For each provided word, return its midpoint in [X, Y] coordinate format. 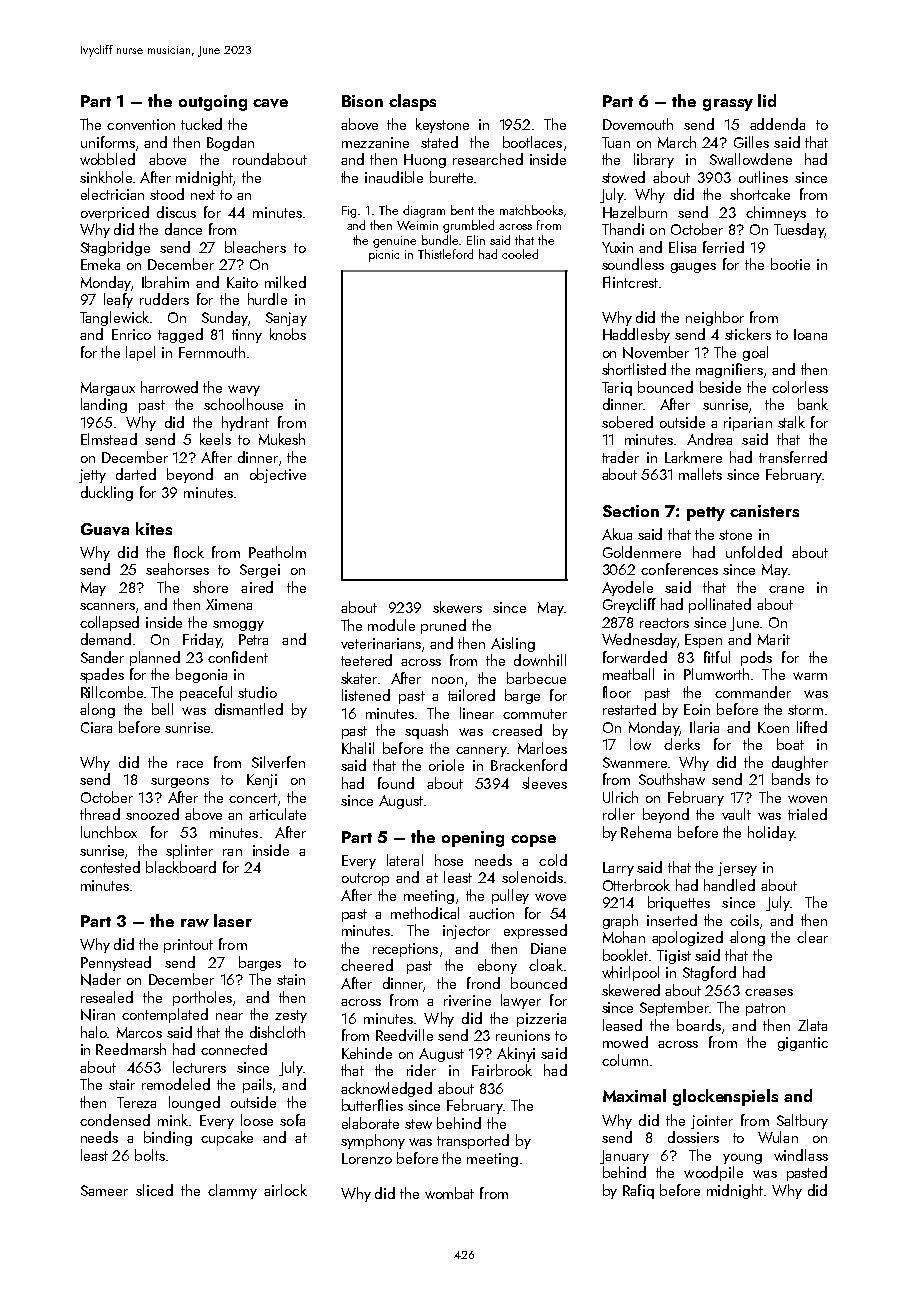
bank [813, 404]
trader [620, 457]
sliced [154, 1190]
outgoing [213, 103]
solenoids [532, 877]
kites [154, 528]
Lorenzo [367, 1158]
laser [233, 920]
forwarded [635, 657]
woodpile [713, 1173]
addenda [777, 124]
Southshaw [672, 779]
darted [136, 474]
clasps [412, 102]
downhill [540, 660]
